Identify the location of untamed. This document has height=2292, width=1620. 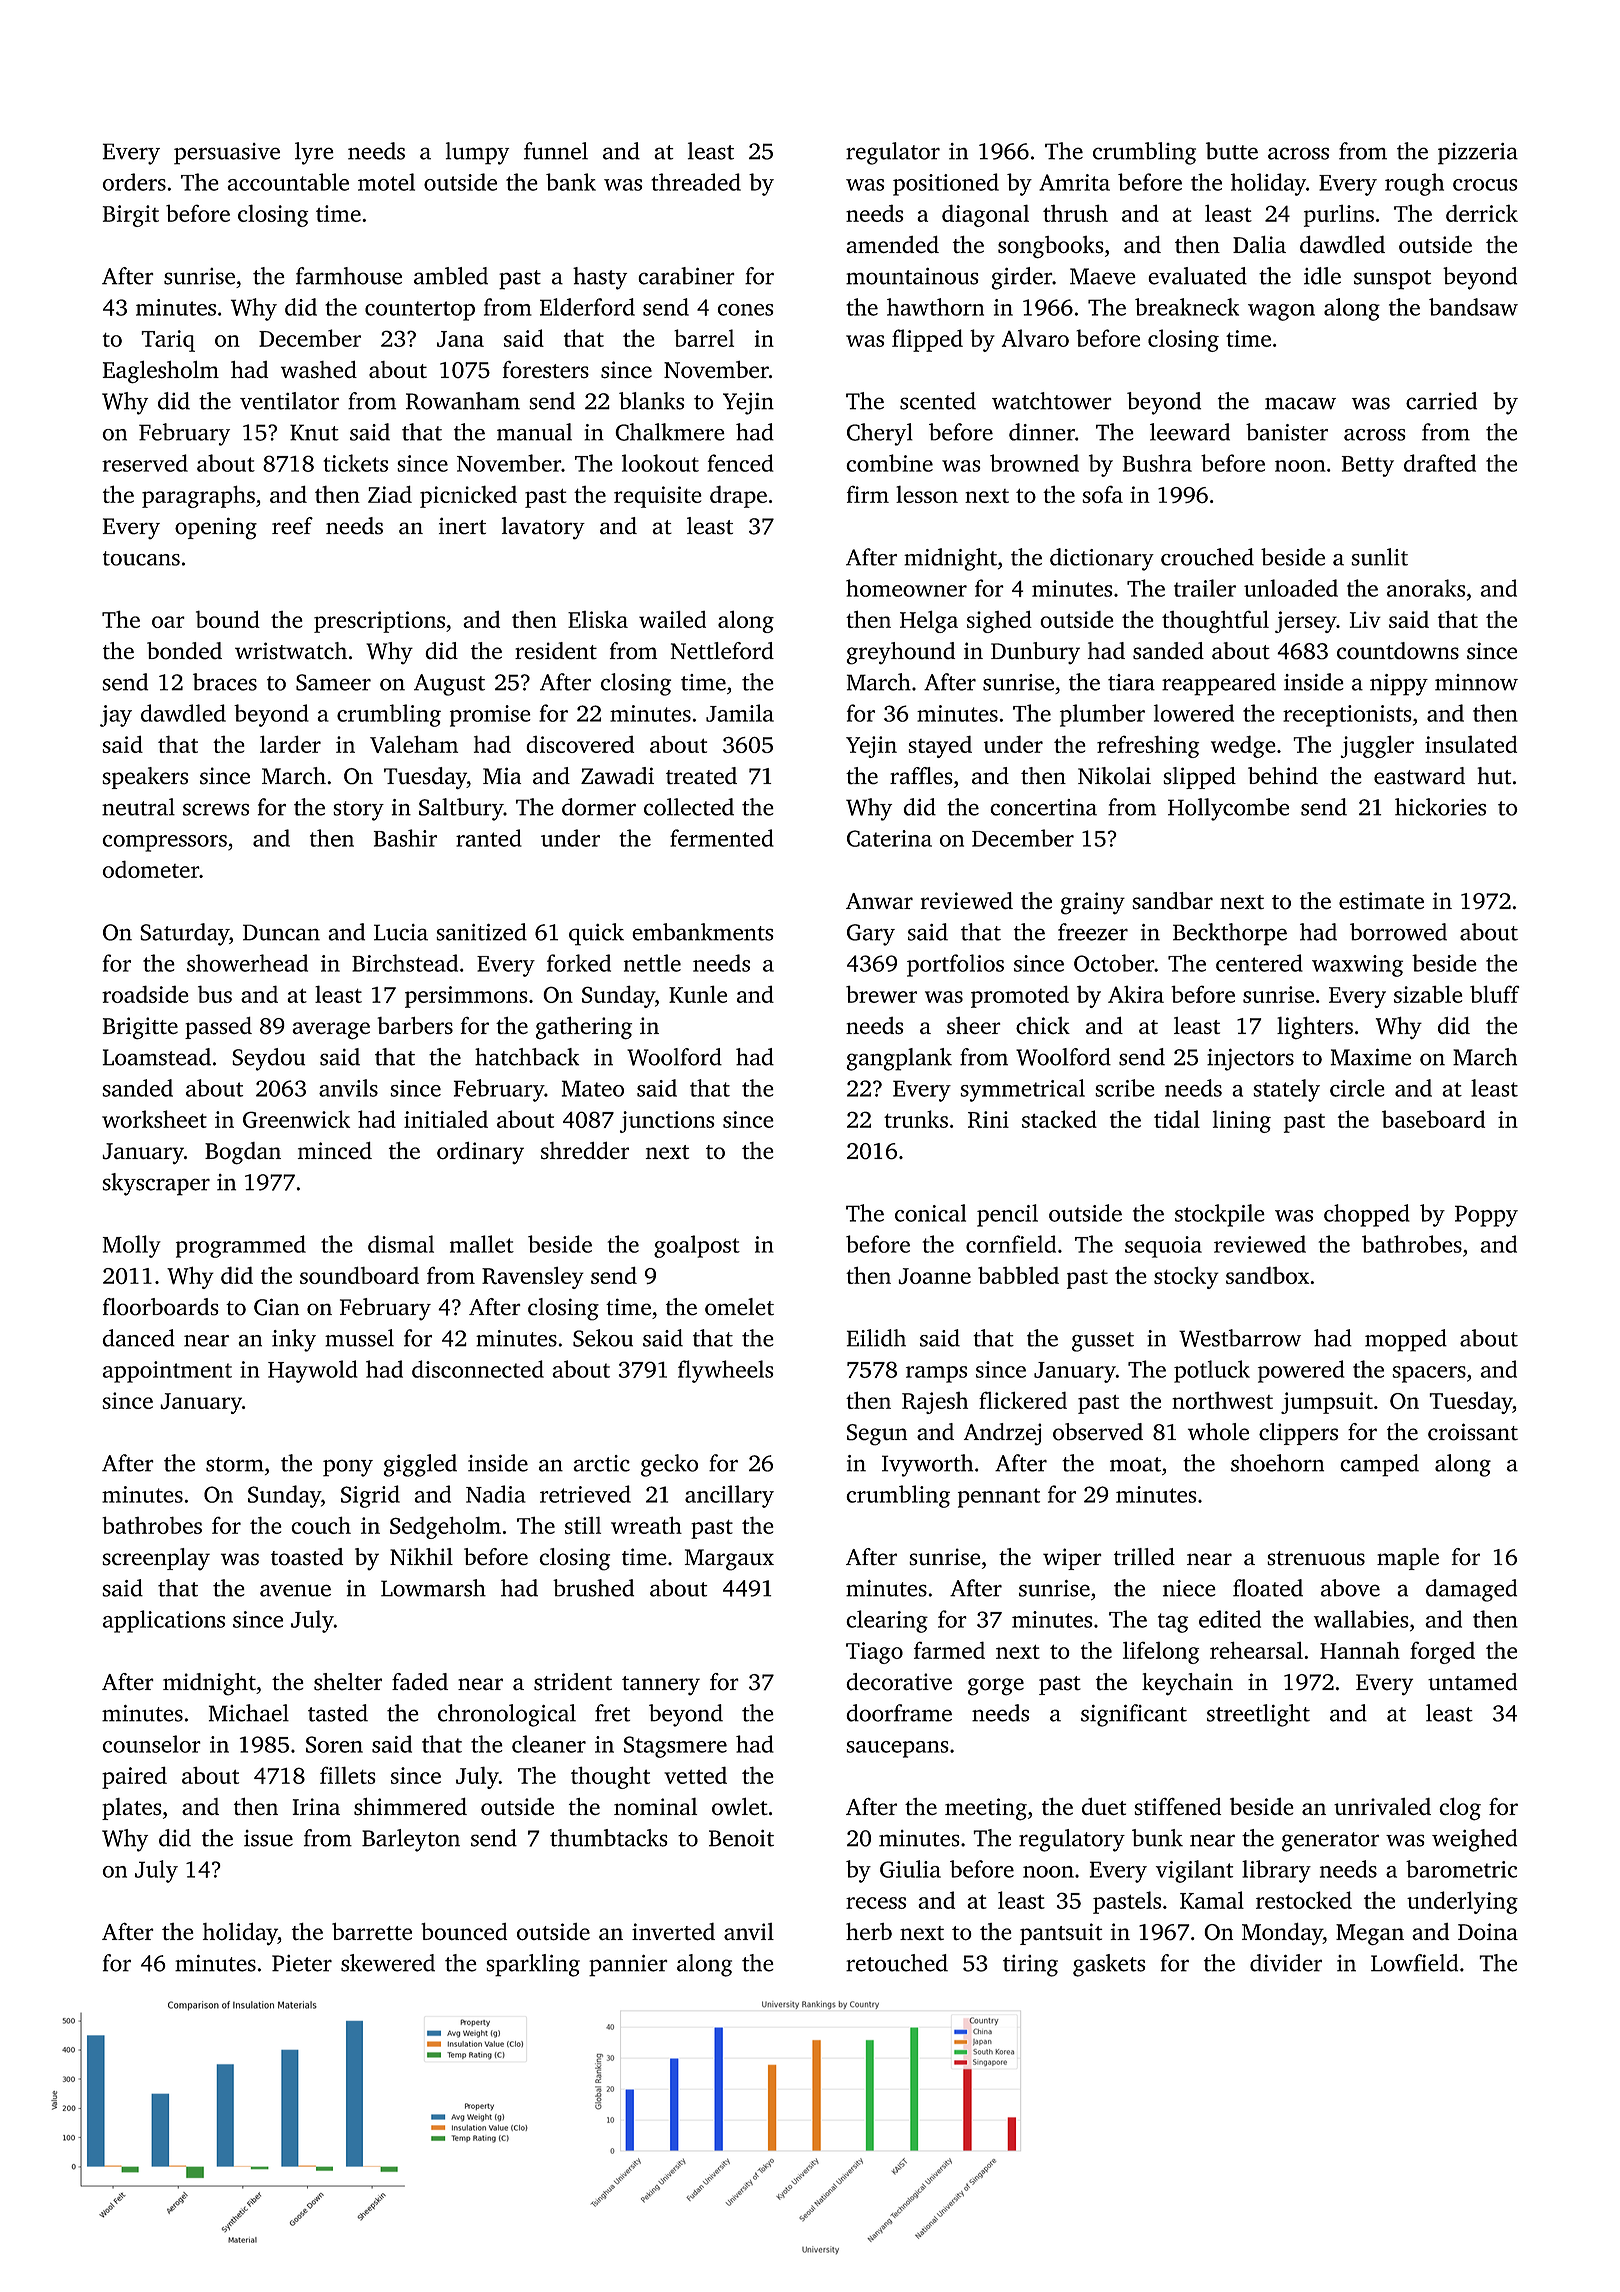
(1472, 1681).
